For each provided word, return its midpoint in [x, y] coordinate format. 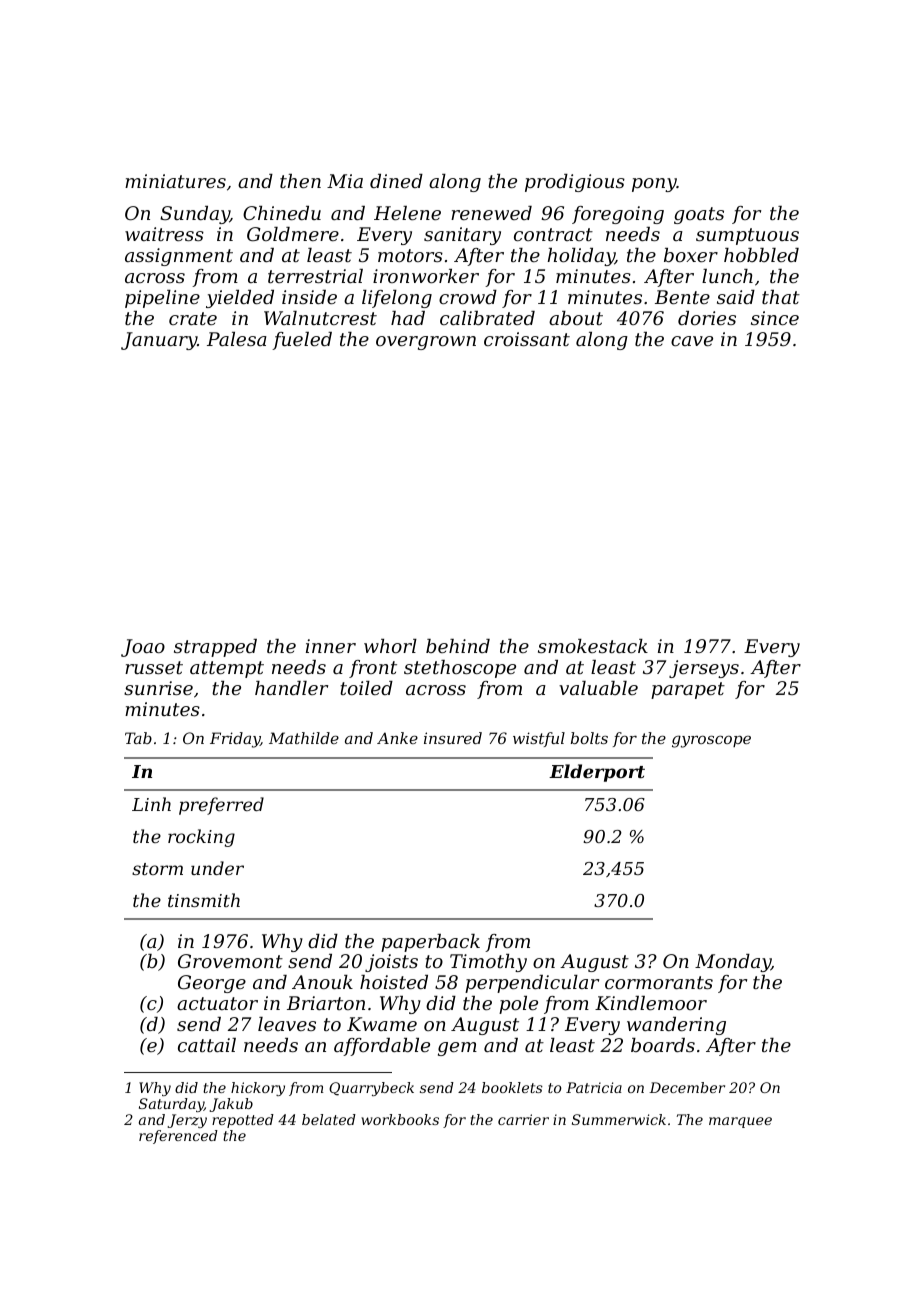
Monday [733, 963]
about [576, 318]
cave [692, 341]
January [159, 341]
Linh [151, 804]
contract [553, 234]
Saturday [171, 1105]
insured [453, 738]
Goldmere [293, 234]
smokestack [593, 646]
